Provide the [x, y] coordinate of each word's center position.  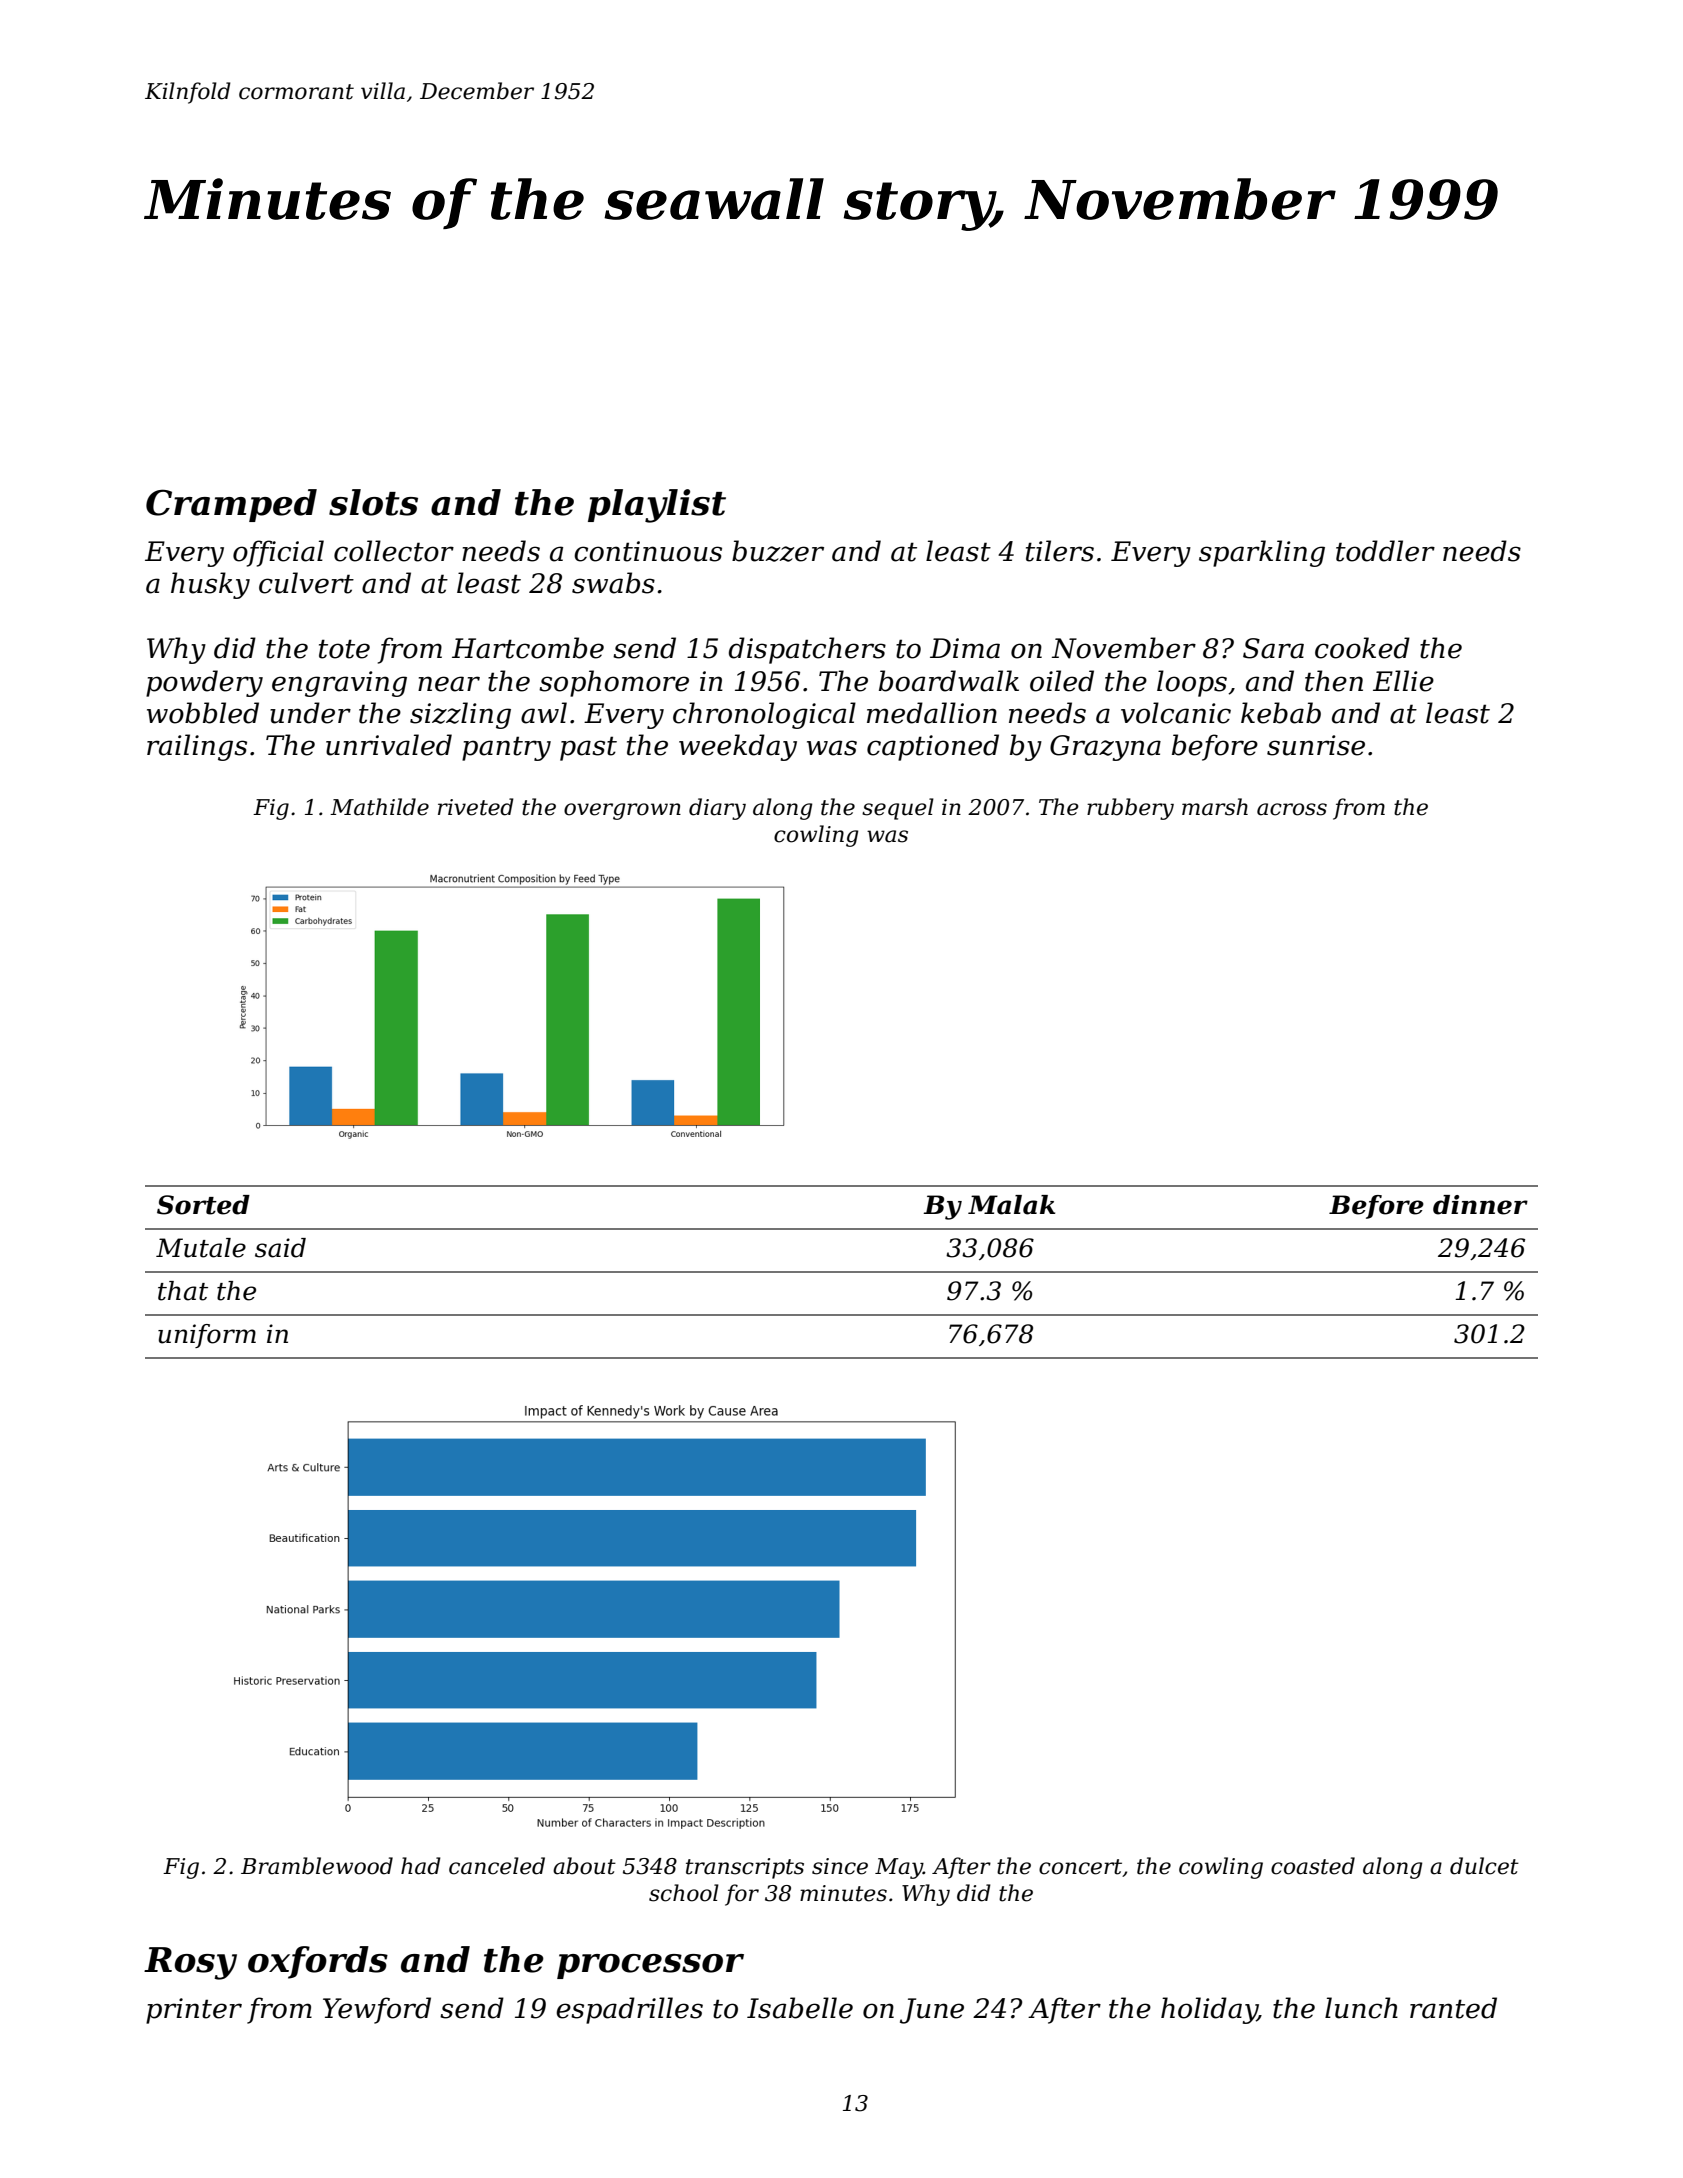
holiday [1209, 2010]
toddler [1385, 551]
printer [194, 2011]
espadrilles [629, 2010]
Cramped [231, 505]
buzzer [778, 551]
